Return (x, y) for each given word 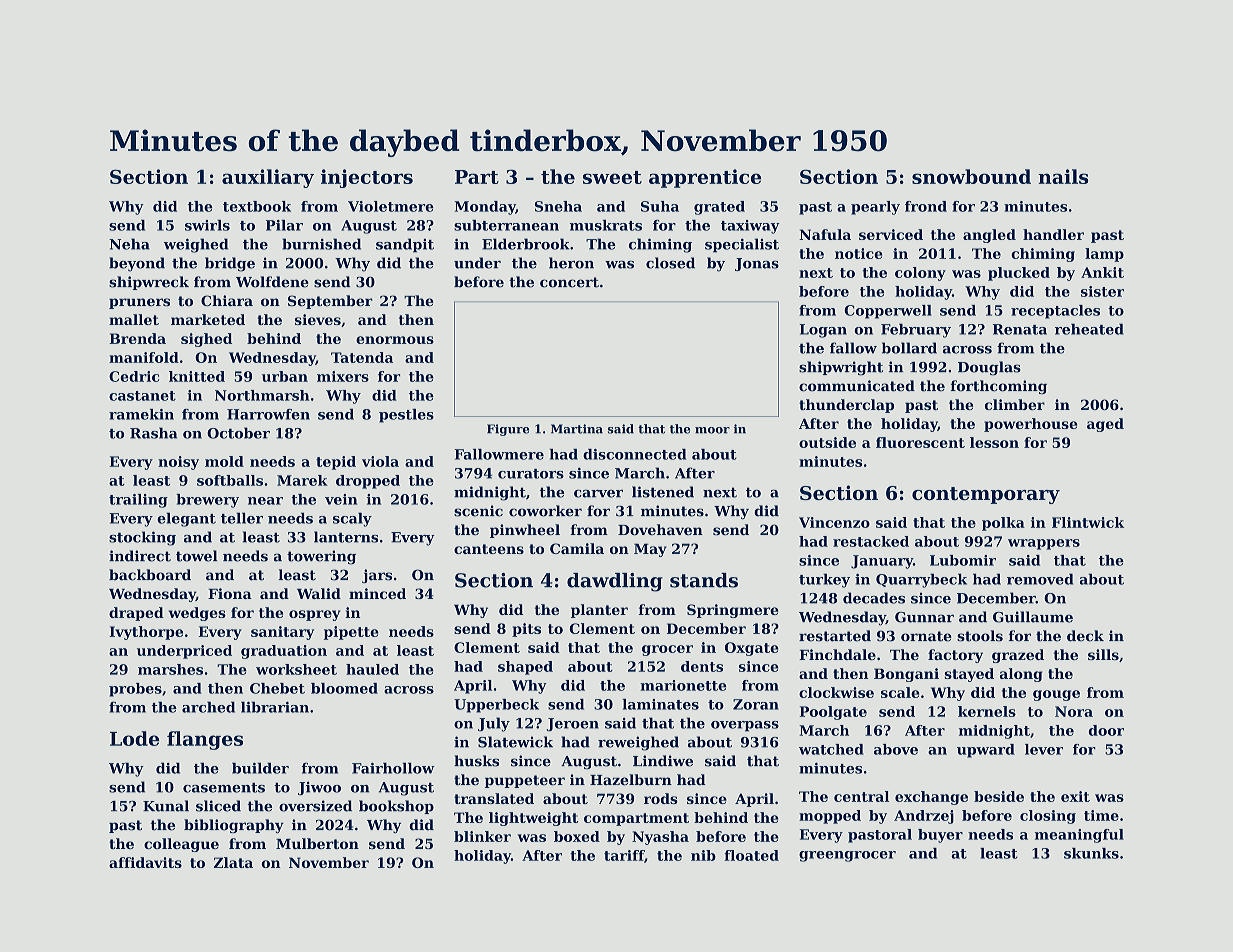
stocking (142, 538)
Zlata (233, 862)
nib (703, 855)
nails (1063, 176)
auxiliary (268, 178)
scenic (478, 511)
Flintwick (1088, 522)
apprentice (705, 178)
